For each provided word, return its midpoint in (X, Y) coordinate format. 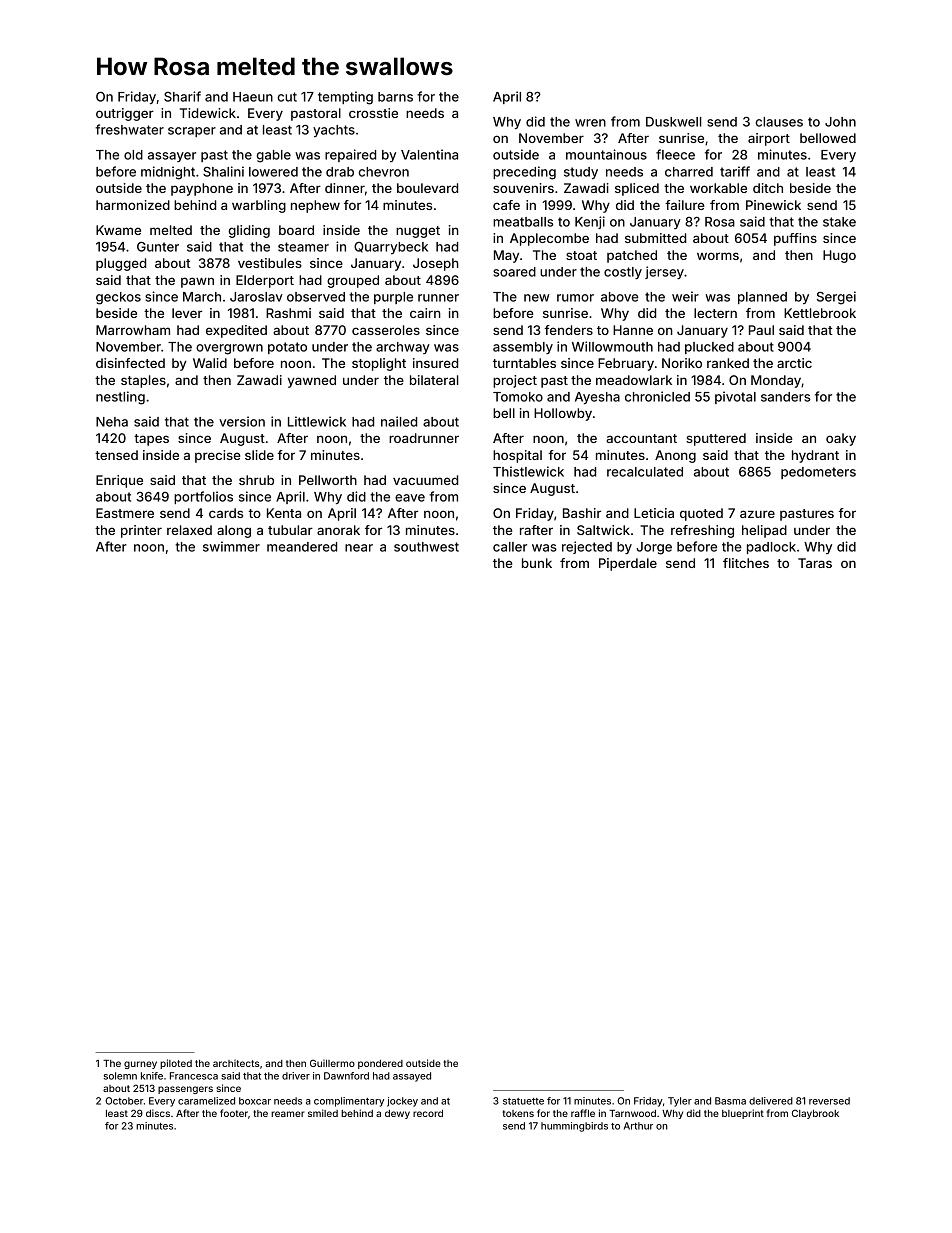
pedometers (818, 473)
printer (141, 531)
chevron (384, 172)
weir (685, 296)
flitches (746, 563)
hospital (517, 456)
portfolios (203, 497)
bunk (537, 563)
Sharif (182, 96)
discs (158, 1113)
